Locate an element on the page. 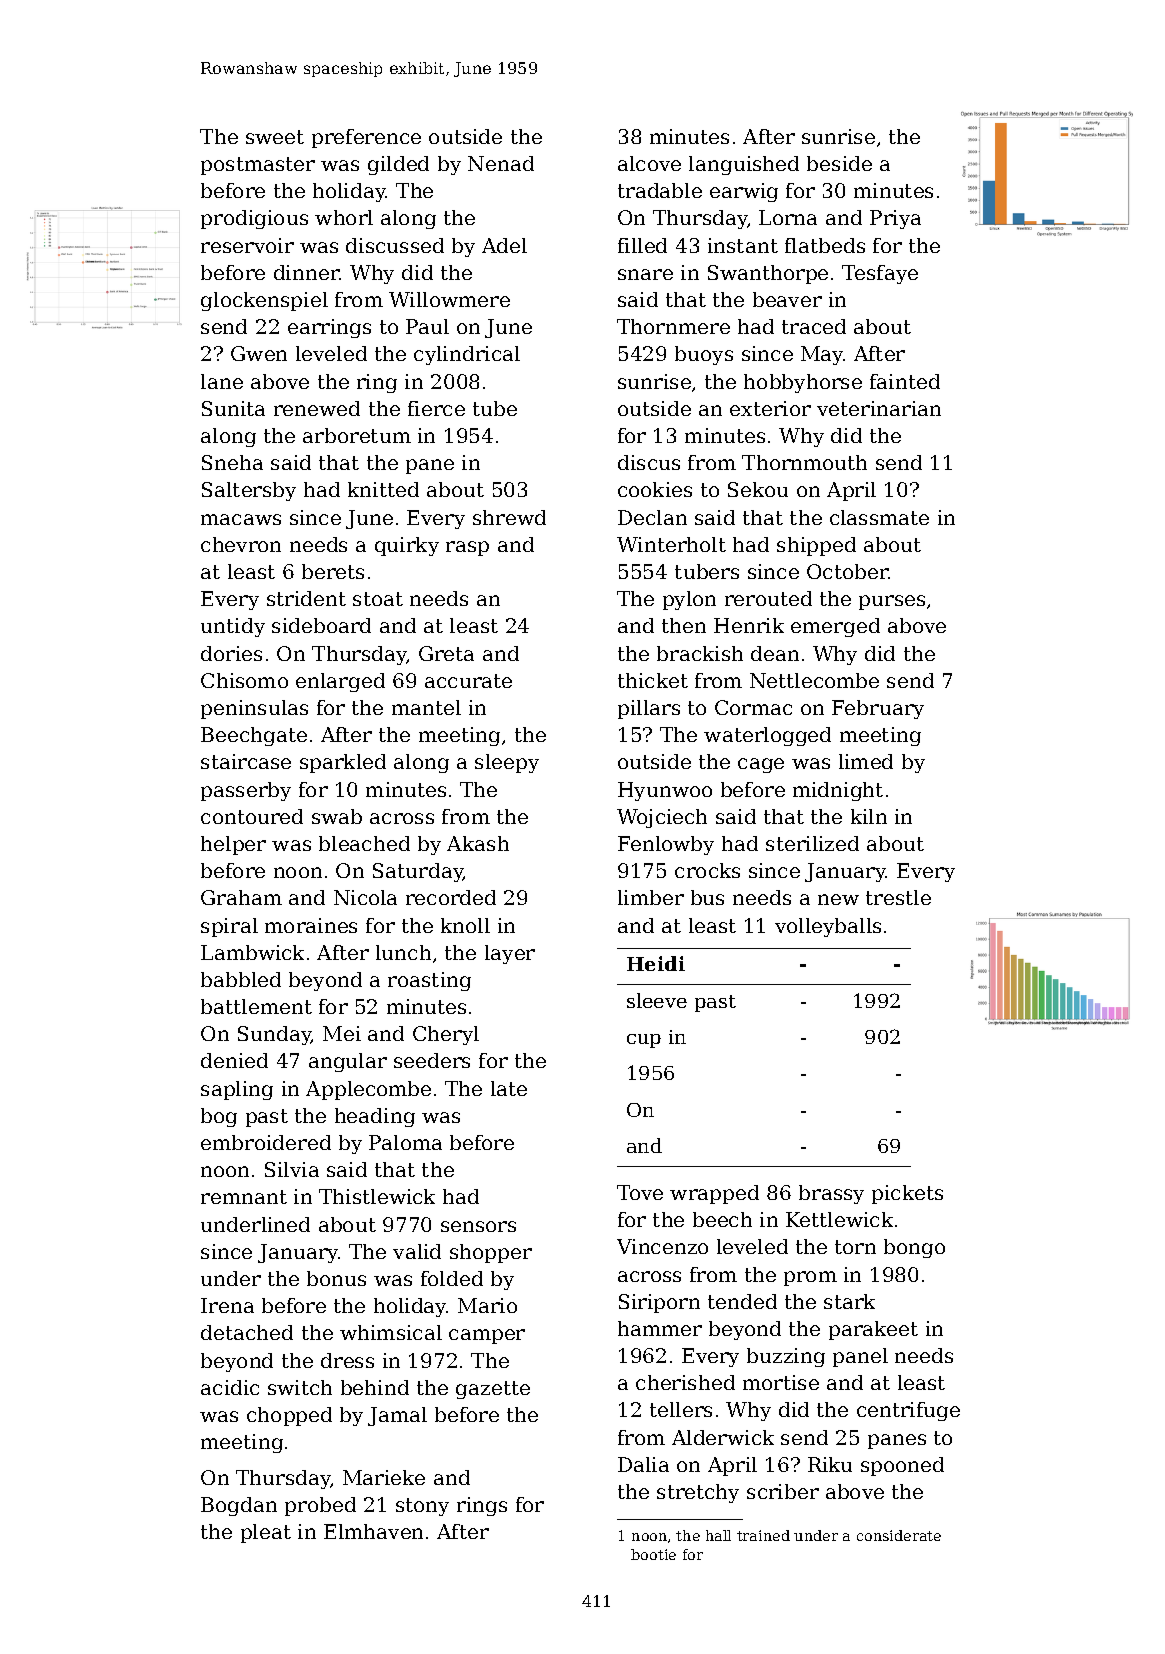  purses is located at coordinates (892, 602).
